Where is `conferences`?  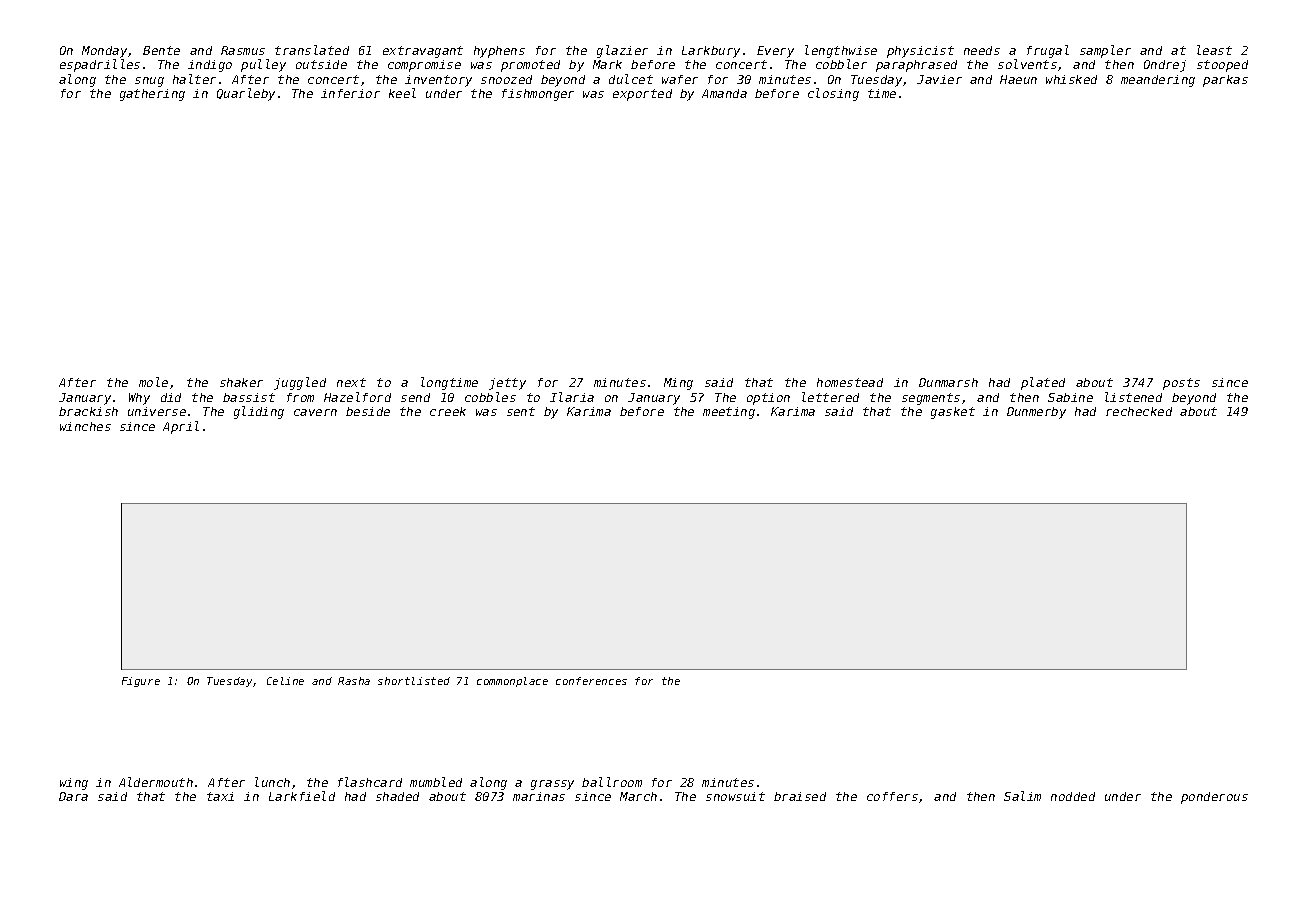
conferences is located at coordinates (591, 681).
